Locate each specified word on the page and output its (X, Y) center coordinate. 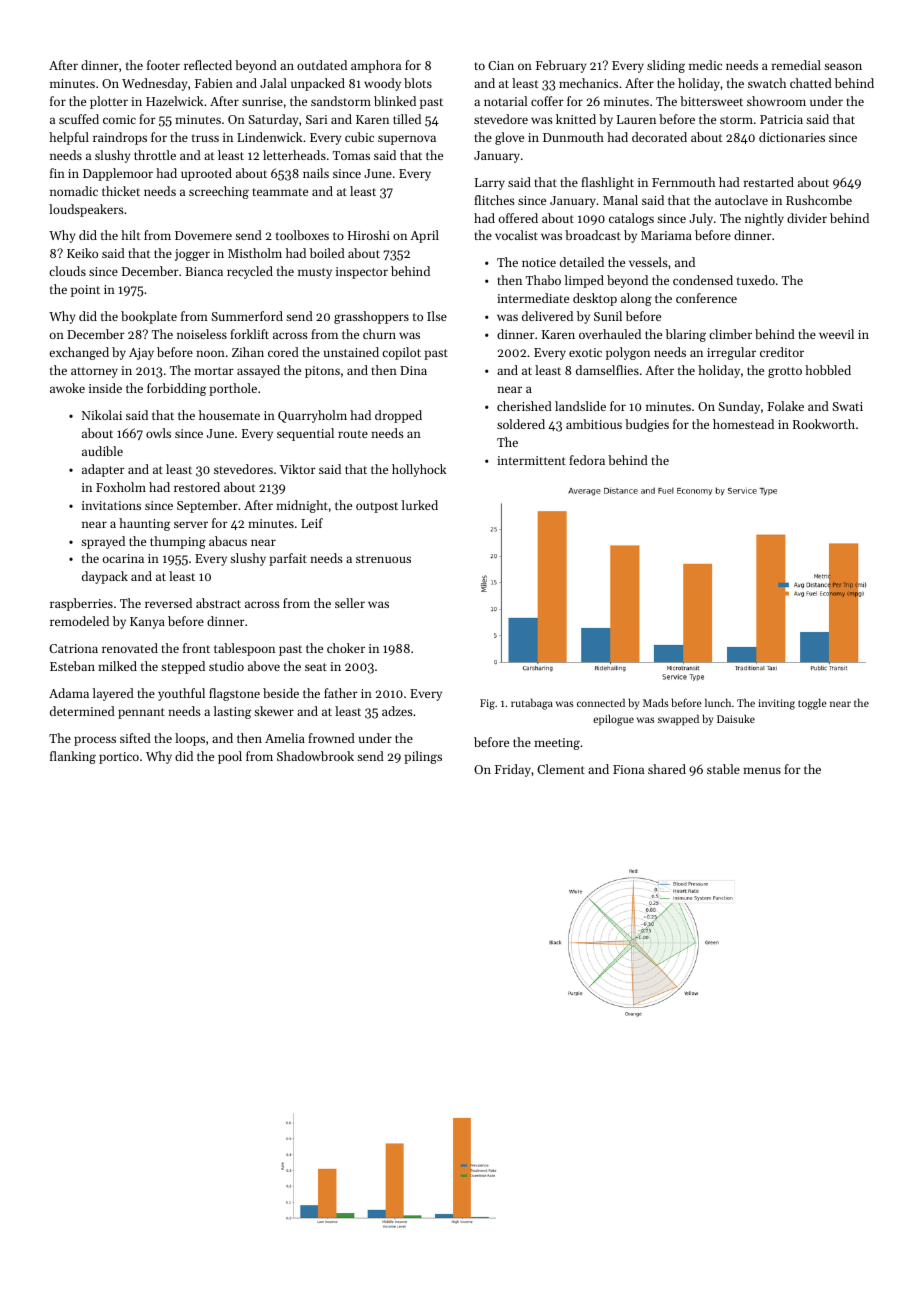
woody (382, 84)
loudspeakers (86, 210)
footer (163, 65)
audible (102, 451)
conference (706, 298)
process (95, 741)
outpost (377, 507)
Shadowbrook (315, 756)
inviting (776, 704)
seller (350, 603)
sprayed (103, 542)
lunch (718, 702)
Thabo (543, 280)
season (843, 66)
